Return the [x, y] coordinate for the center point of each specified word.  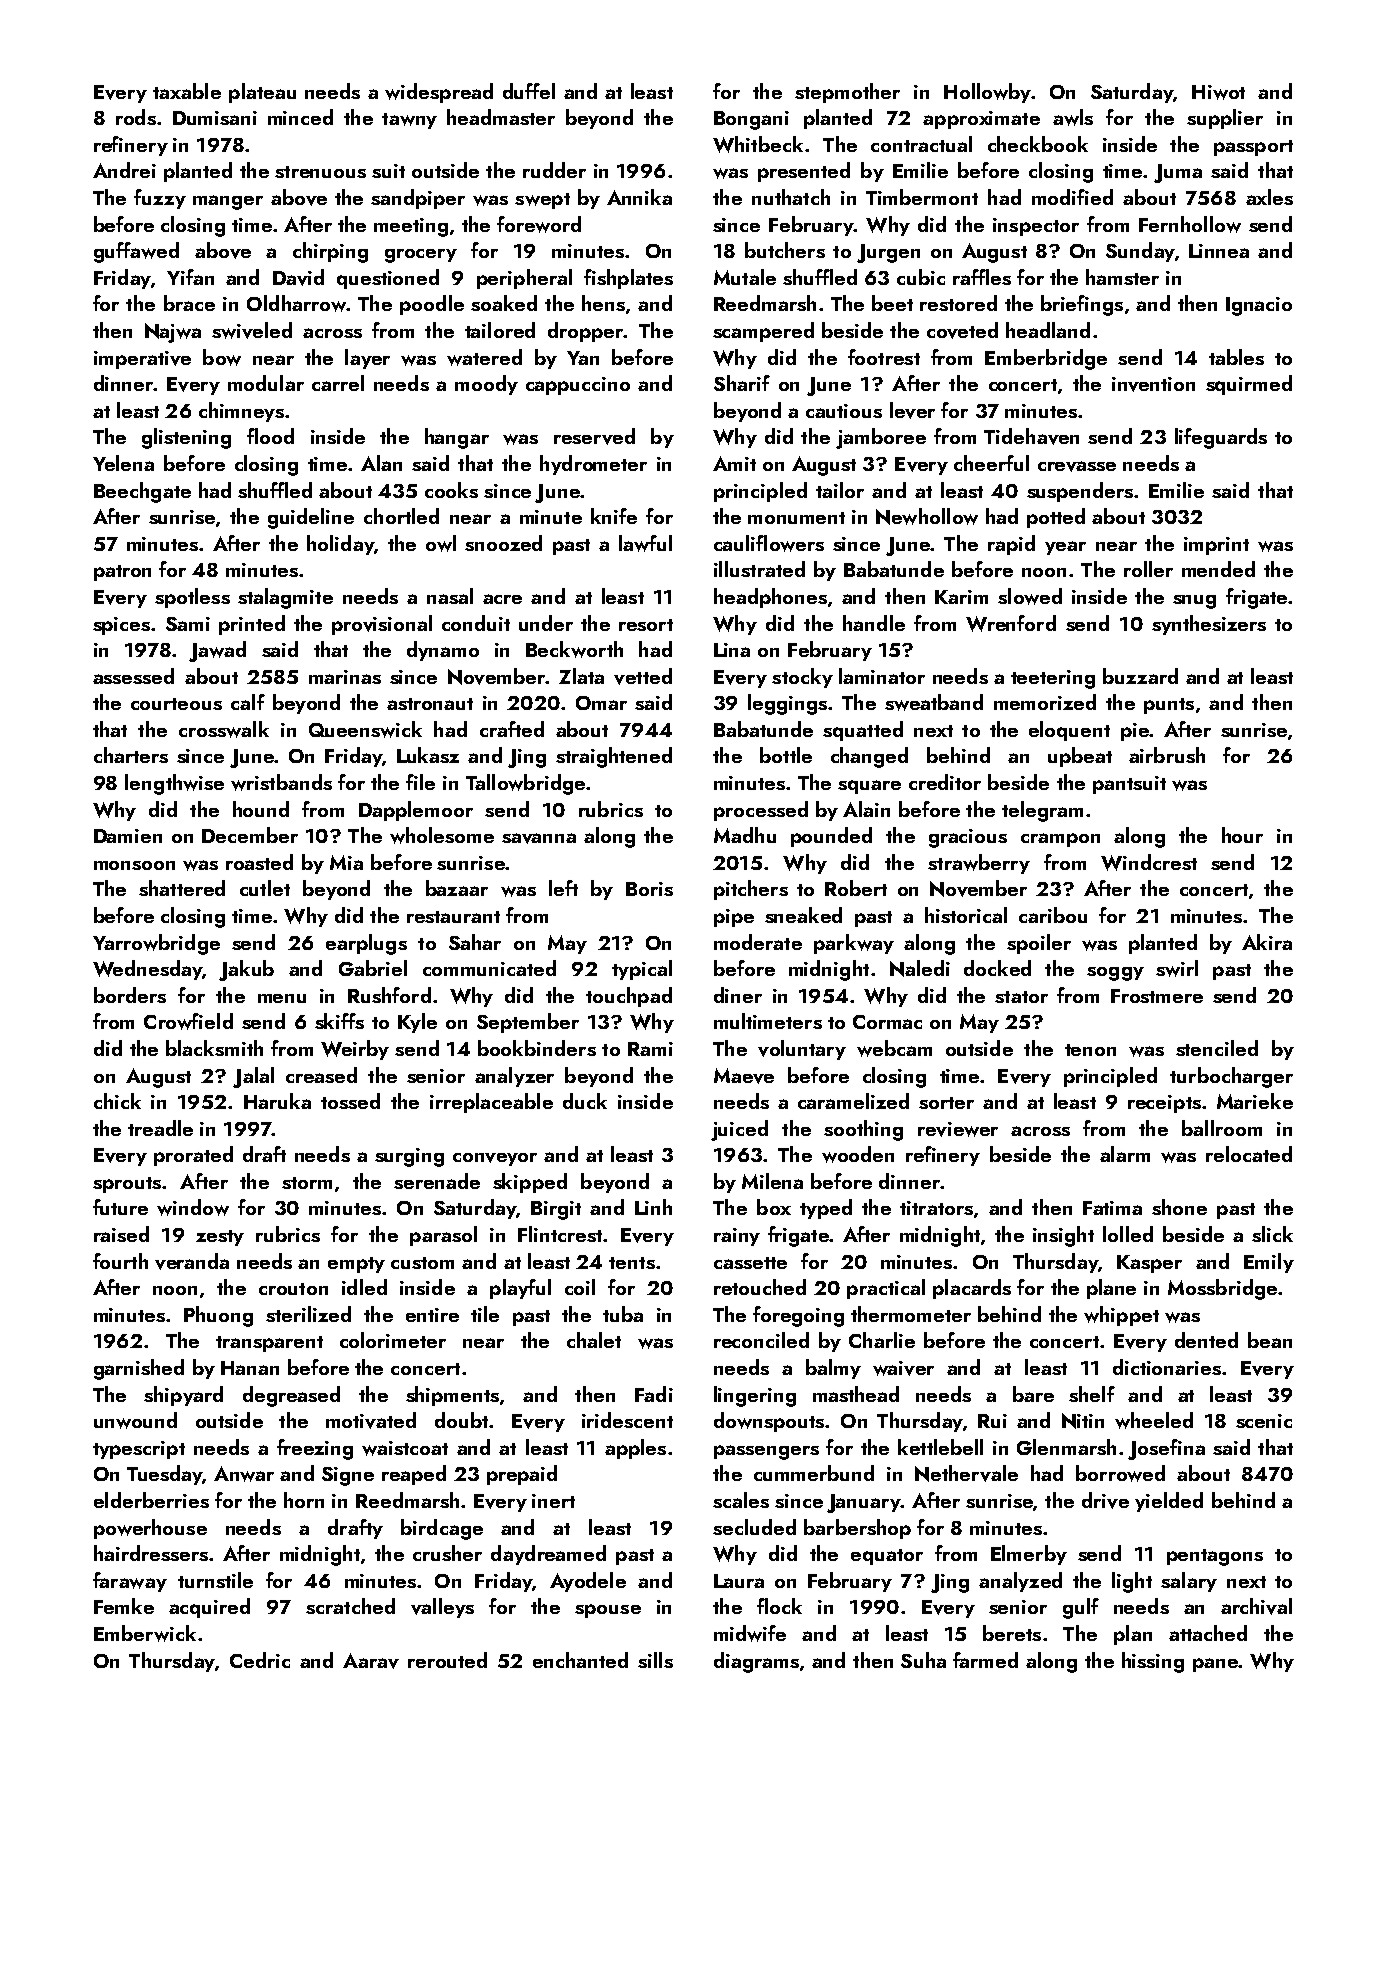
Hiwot [1218, 92]
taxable [187, 91]
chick [117, 1101]
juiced [739, 1130]
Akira [1267, 942]
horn [304, 1500]
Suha [923, 1660]
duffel [529, 91]
